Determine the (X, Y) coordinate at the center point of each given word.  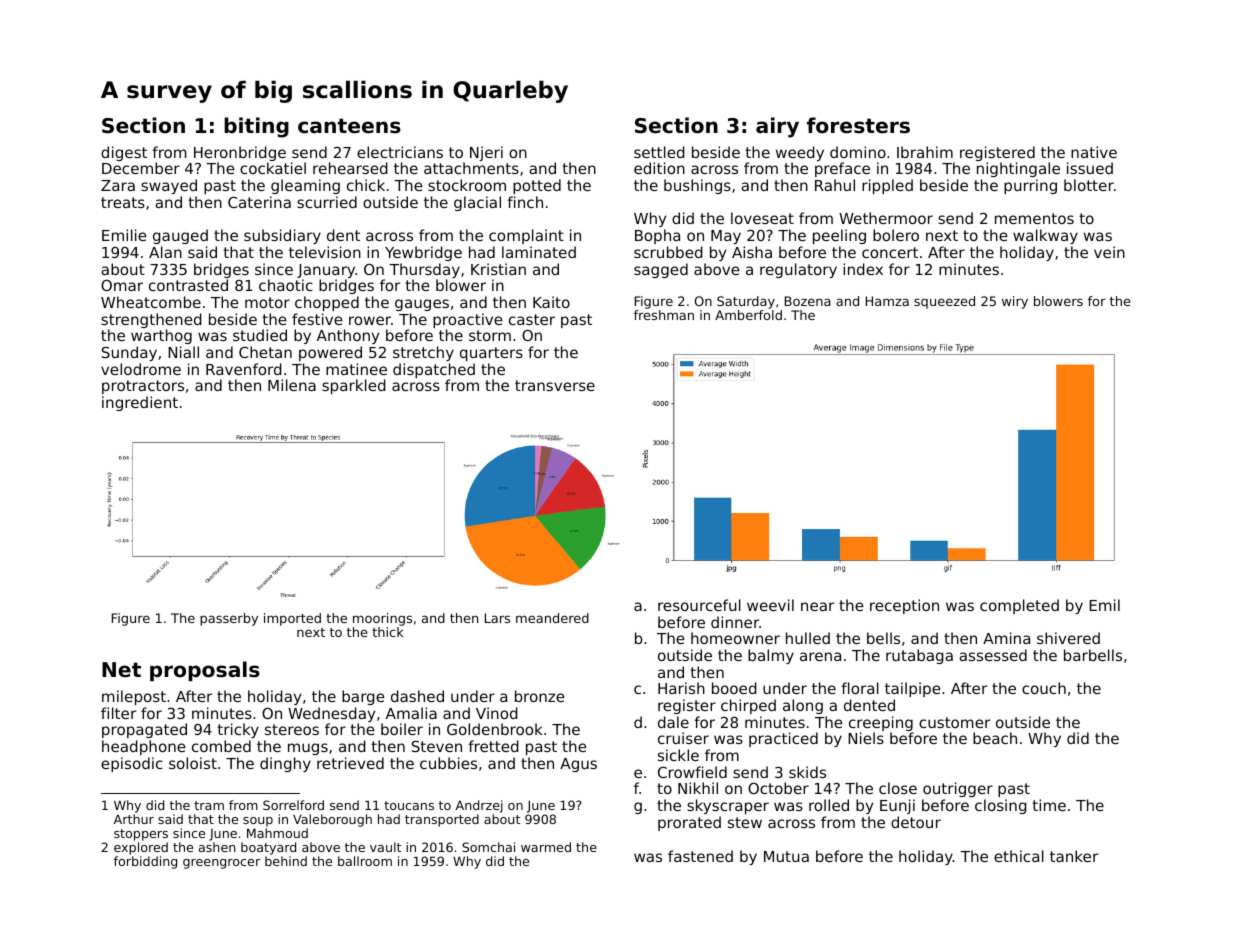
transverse (555, 385)
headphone (144, 747)
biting (256, 127)
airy (777, 127)
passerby (229, 619)
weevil (770, 605)
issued (1090, 168)
